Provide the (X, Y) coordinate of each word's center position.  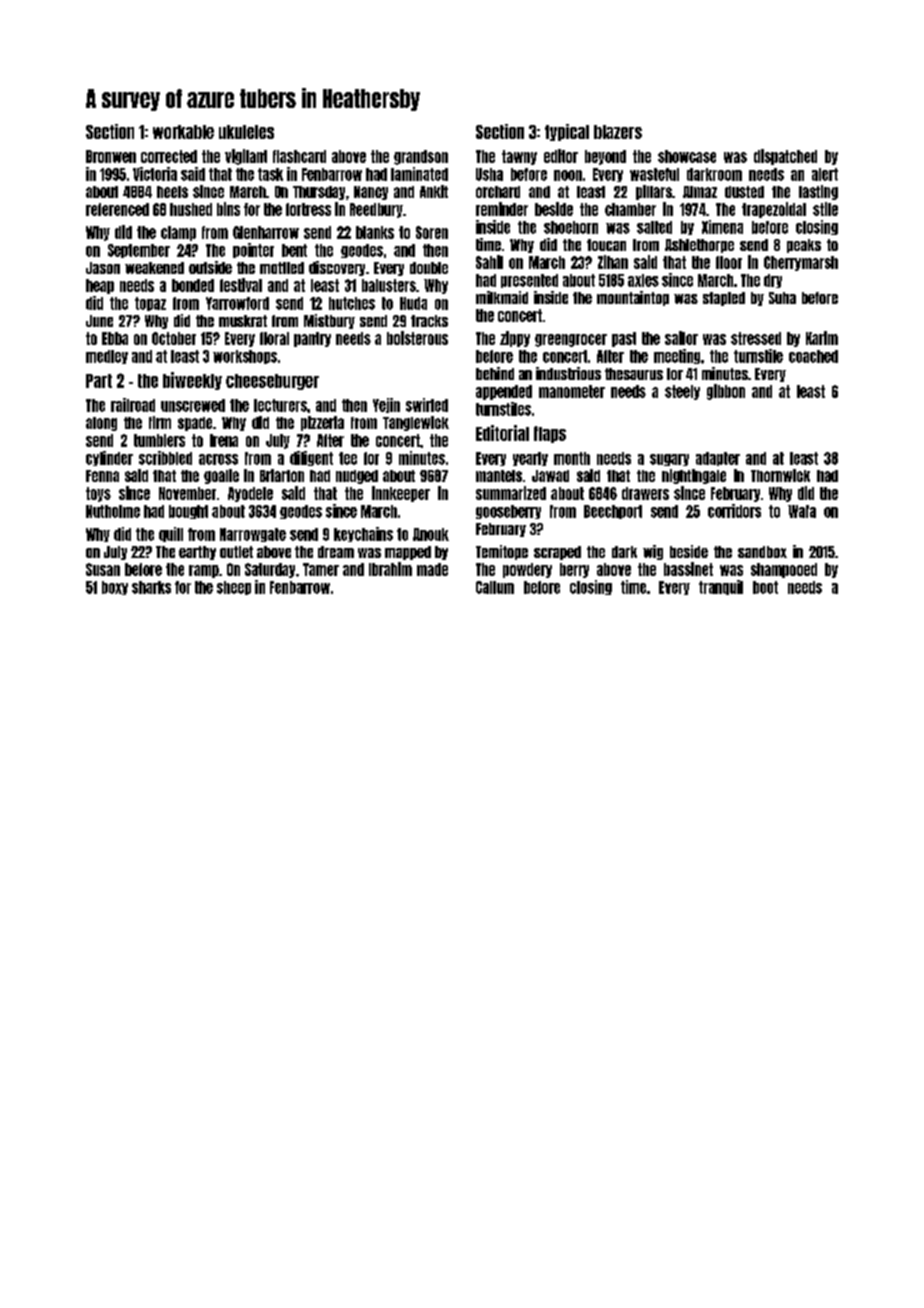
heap (100, 286)
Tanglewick (416, 423)
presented (529, 281)
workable (183, 132)
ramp (204, 571)
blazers (618, 132)
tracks (429, 321)
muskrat (243, 321)
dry (773, 281)
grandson (421, 157)
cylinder (109, 458)
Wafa (802, 511)
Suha (782, 298)
